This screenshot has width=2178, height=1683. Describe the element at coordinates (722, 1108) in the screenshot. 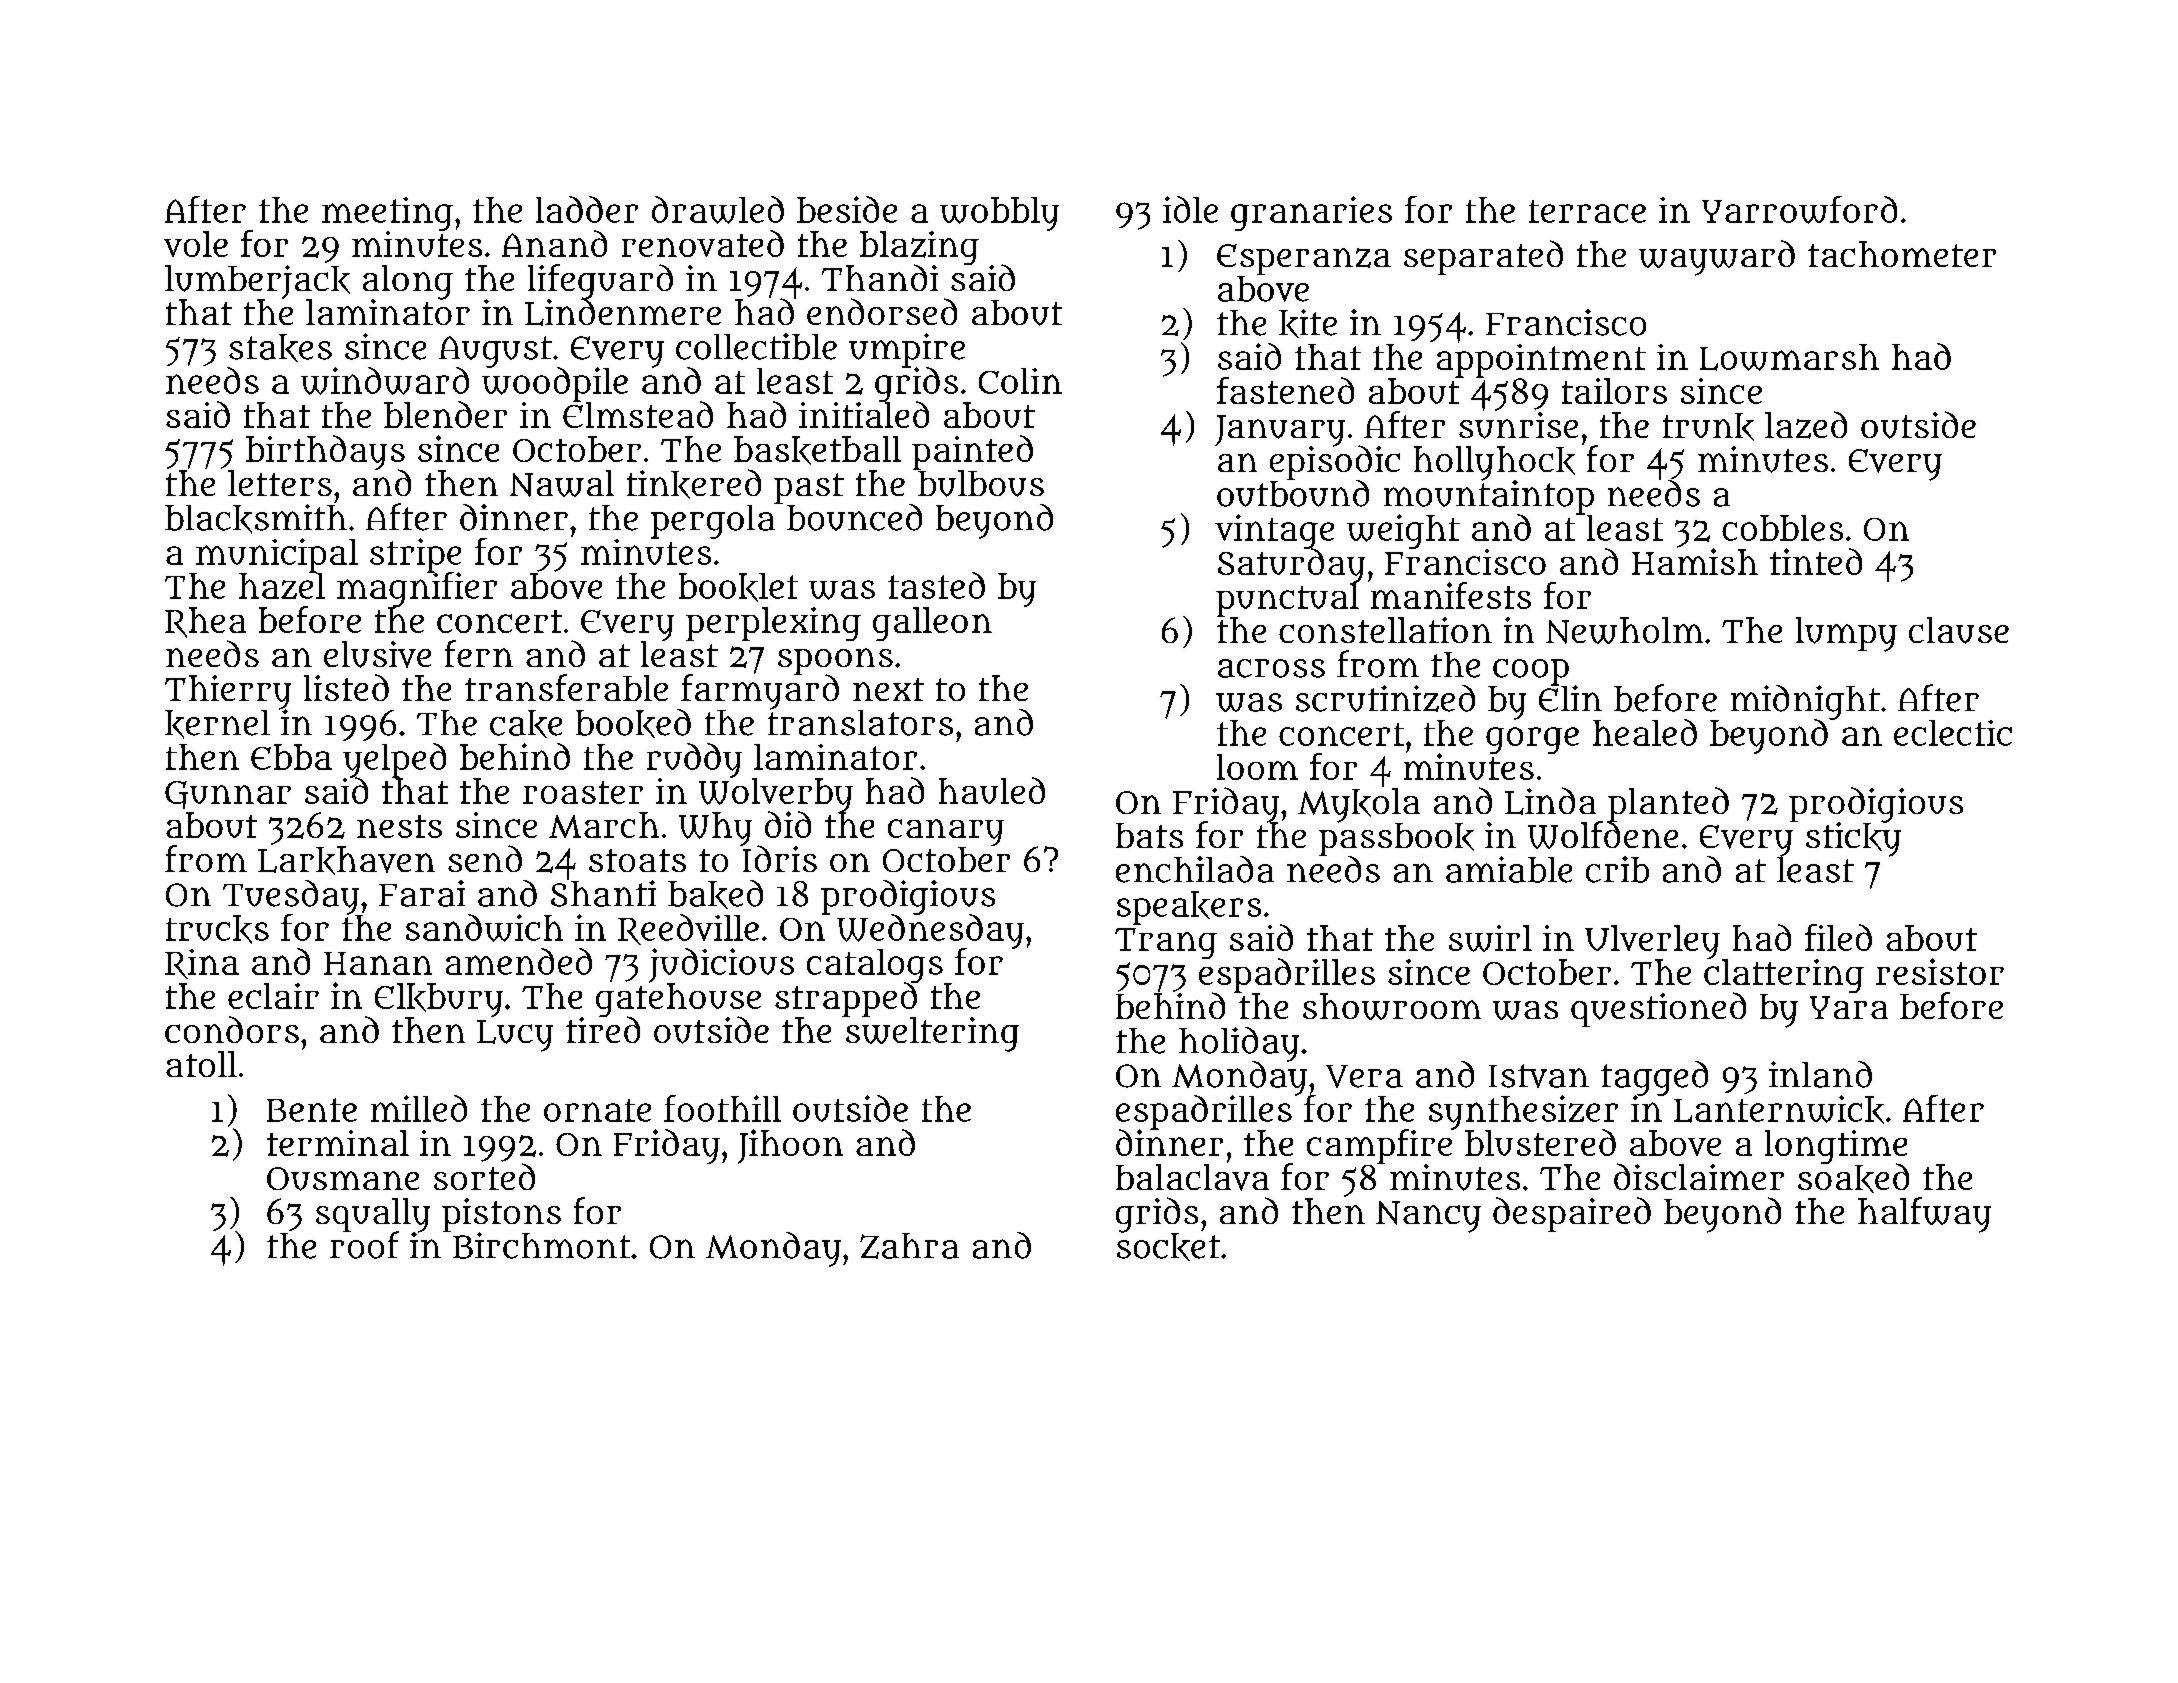

I see `foothill` at that location.
